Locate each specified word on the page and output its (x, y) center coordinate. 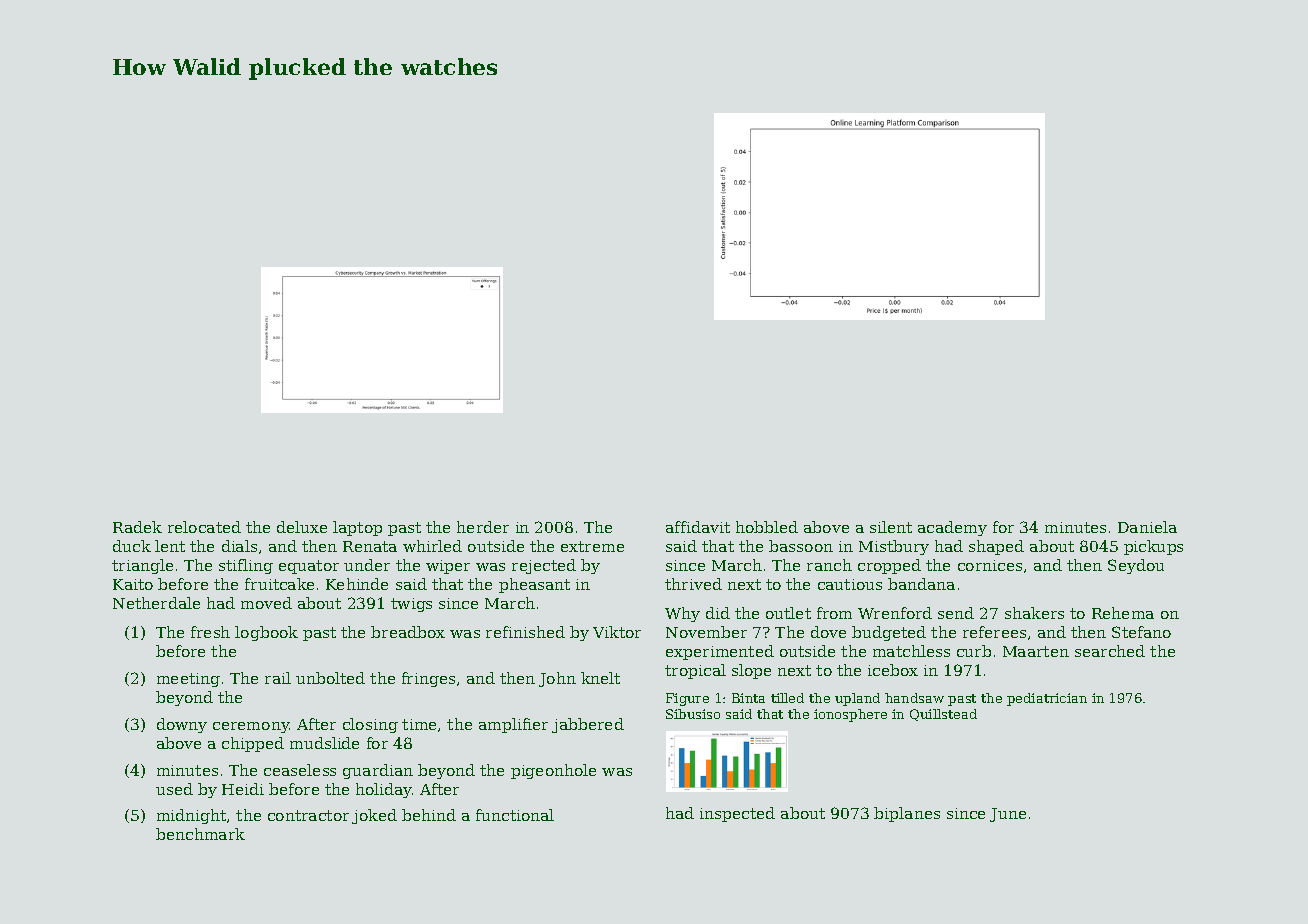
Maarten (1036, 651)
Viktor (617, 632)
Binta (748, 698)
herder (483, 527)
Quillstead (943, 715)
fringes (428, 679)
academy (952, 528)
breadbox (408, 632)
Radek (137, 527)
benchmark (200, 834)
